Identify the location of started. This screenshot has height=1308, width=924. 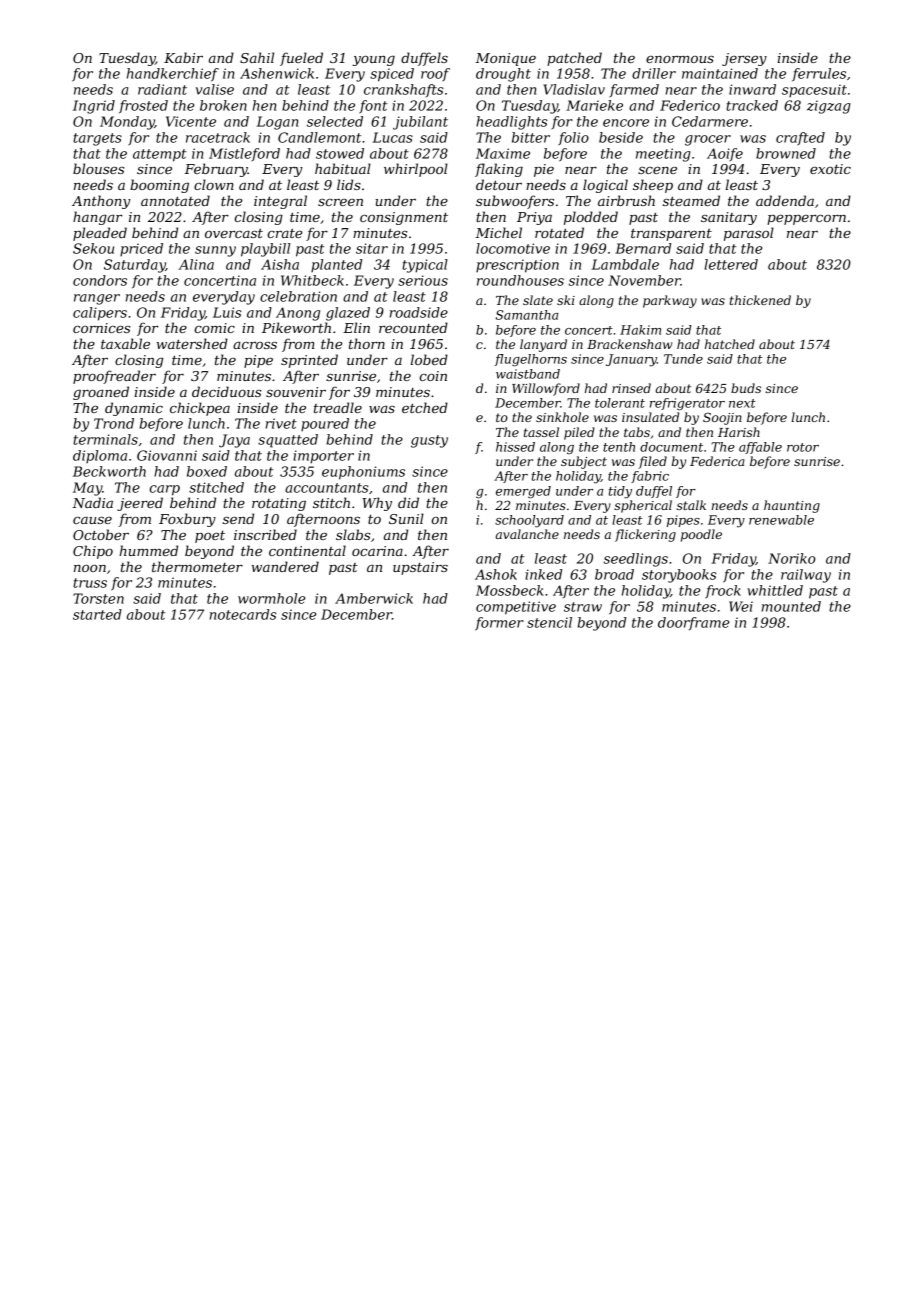
(97, 614).
